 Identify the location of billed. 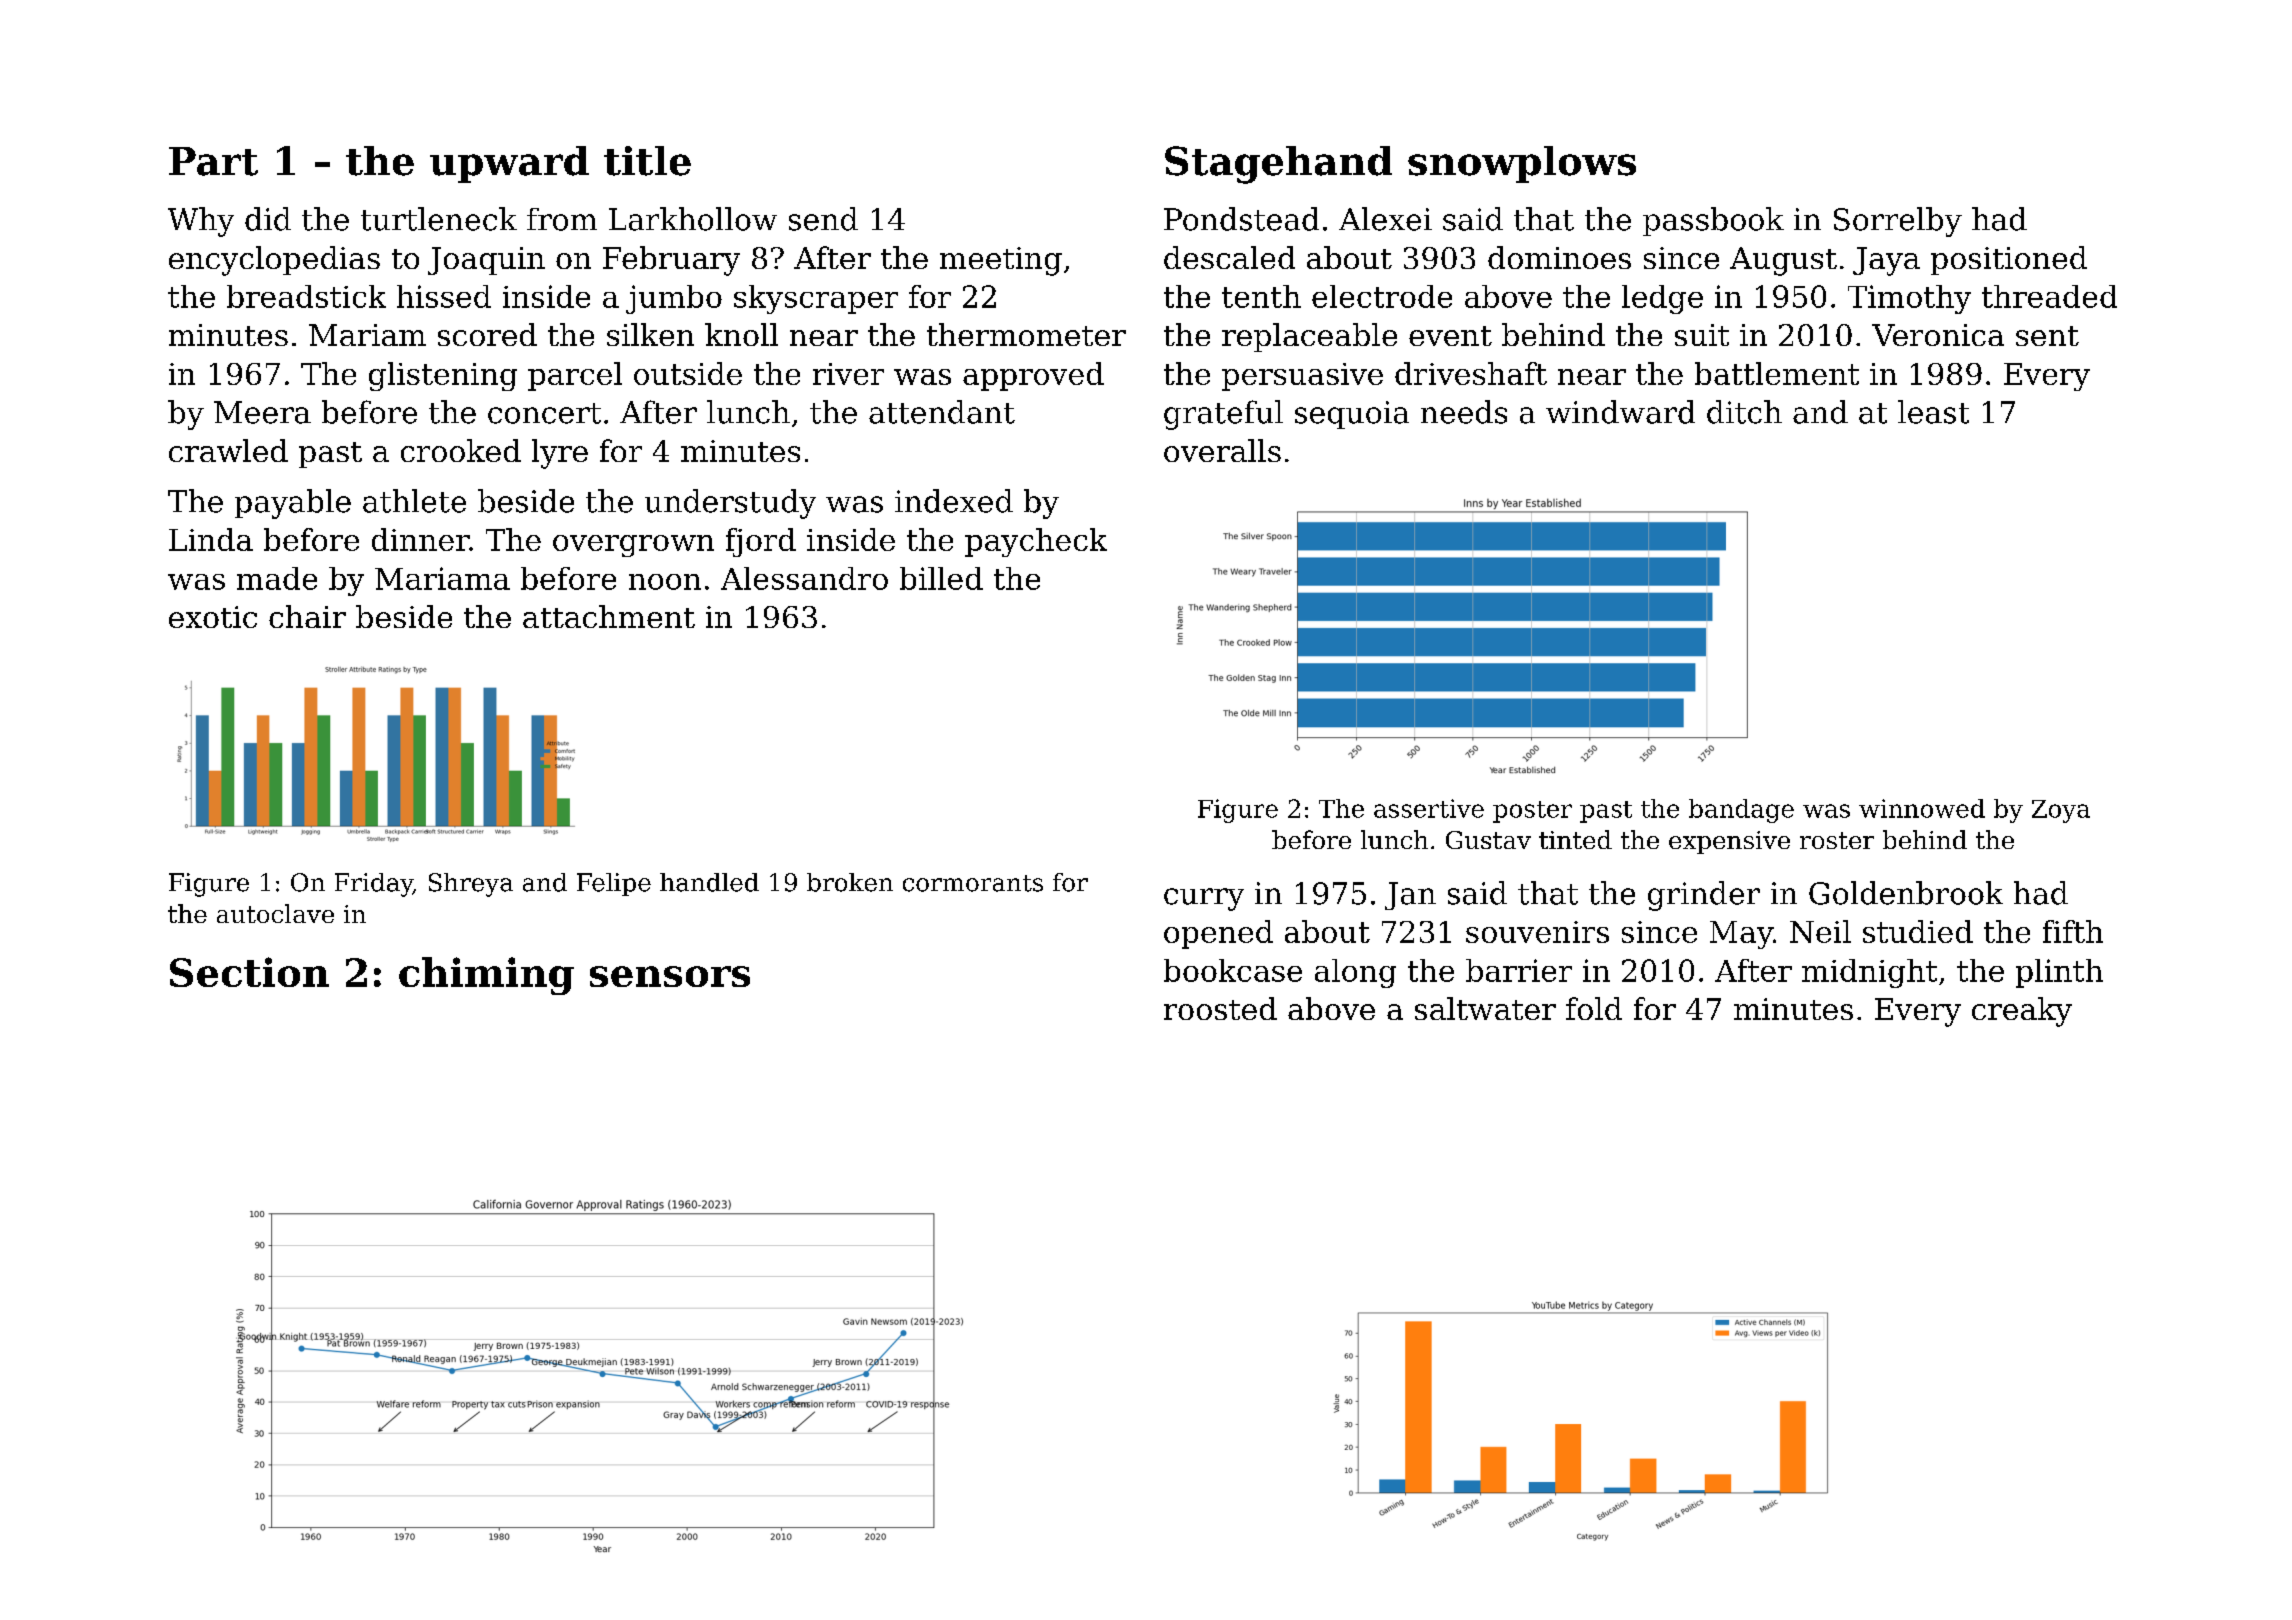
(941, 578).
